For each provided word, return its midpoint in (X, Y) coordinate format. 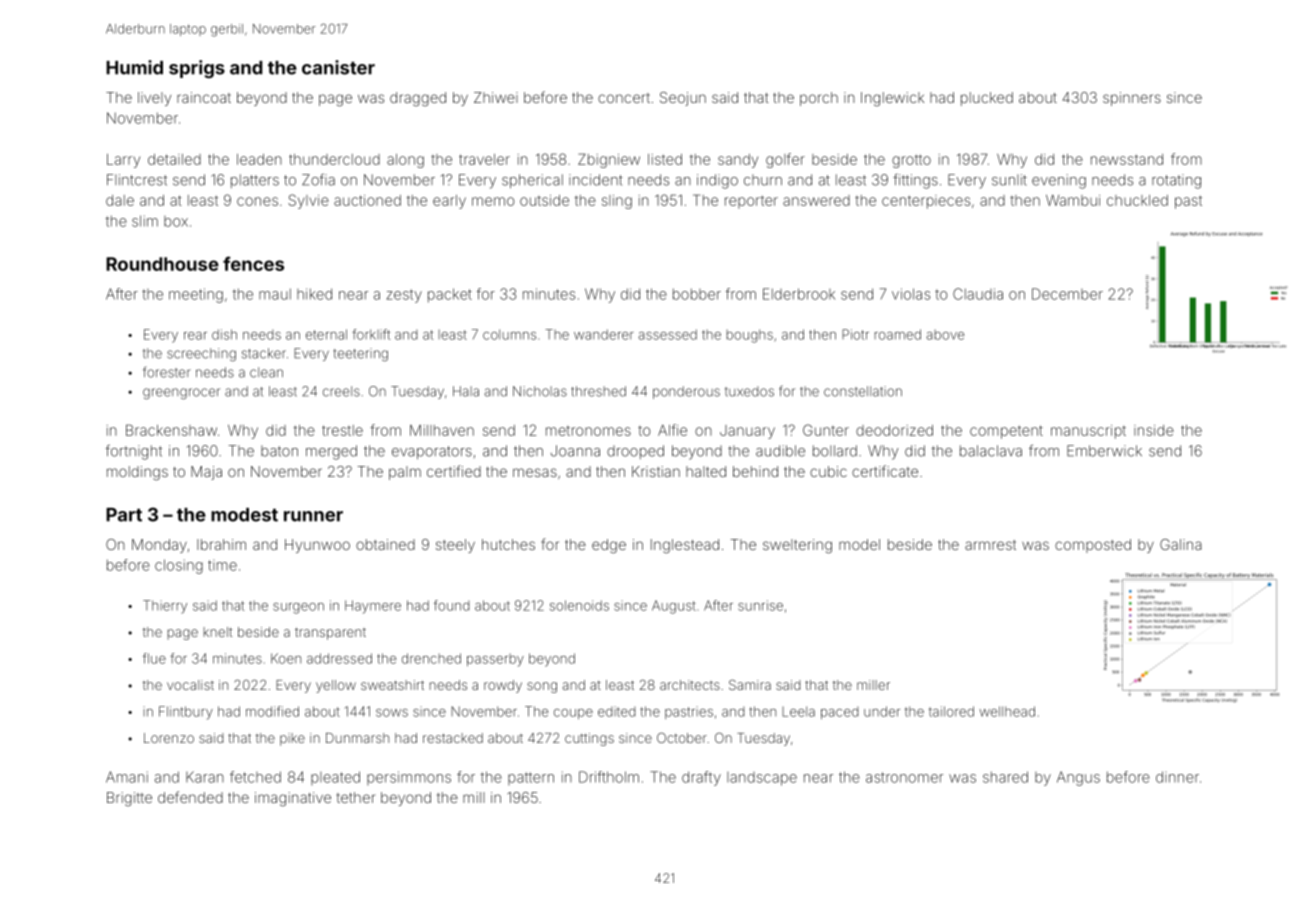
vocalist (190, 685)
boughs (750, 336)
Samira (750, 684)
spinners (1132, 99)
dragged (418, 99)
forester (167, 372)
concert (624, 98)
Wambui (1073, 200)
